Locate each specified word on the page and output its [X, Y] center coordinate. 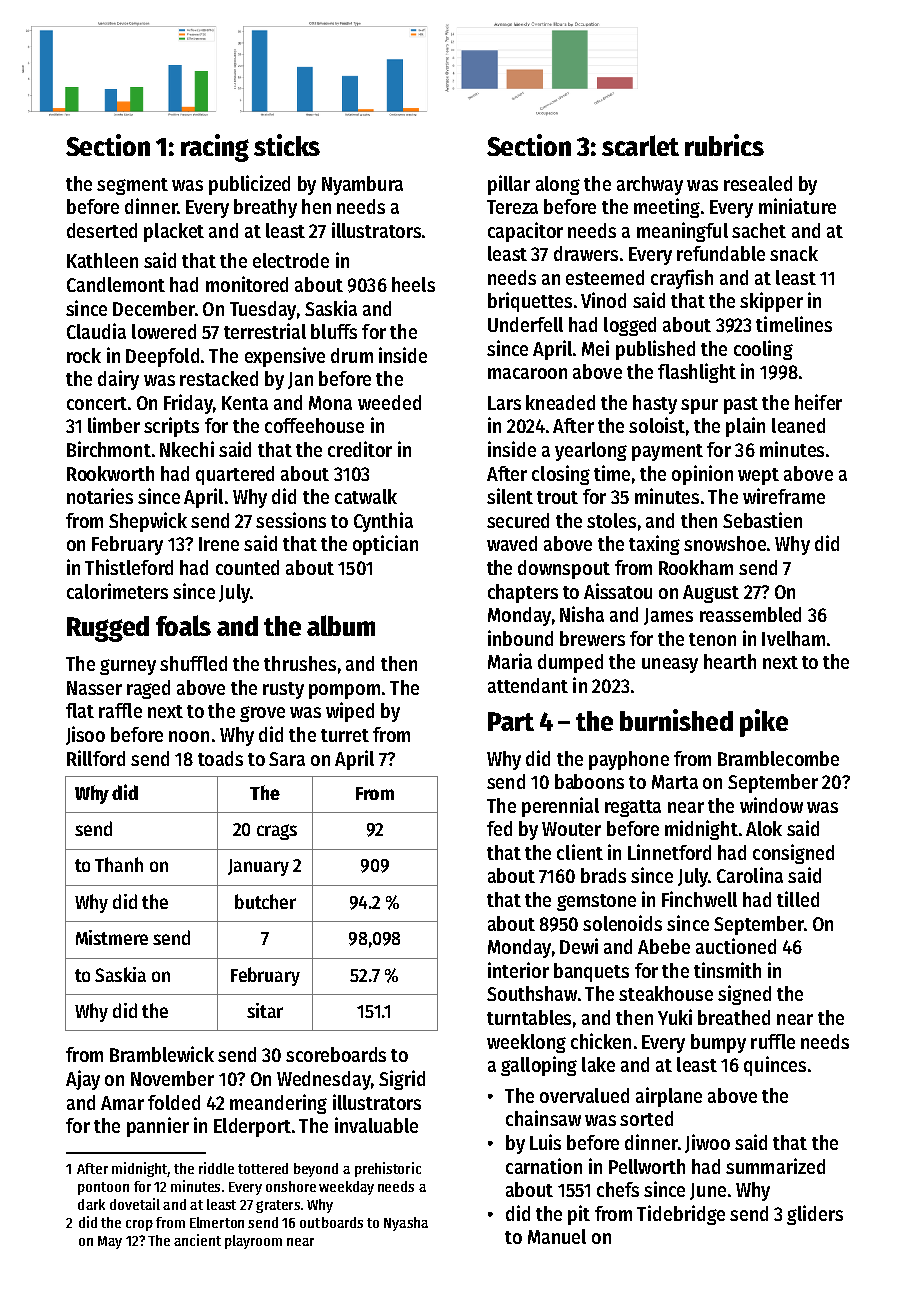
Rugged [108, 629]
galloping [539, 1066]
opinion [702, 475]
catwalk [366, 496]
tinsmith [727, 970]
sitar [265, 1010]
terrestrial [265, 331]
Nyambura [362, 185]
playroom [253, 1242]
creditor [360, 449]
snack [794, 253]
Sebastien [762, 520]
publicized [249, 185]
